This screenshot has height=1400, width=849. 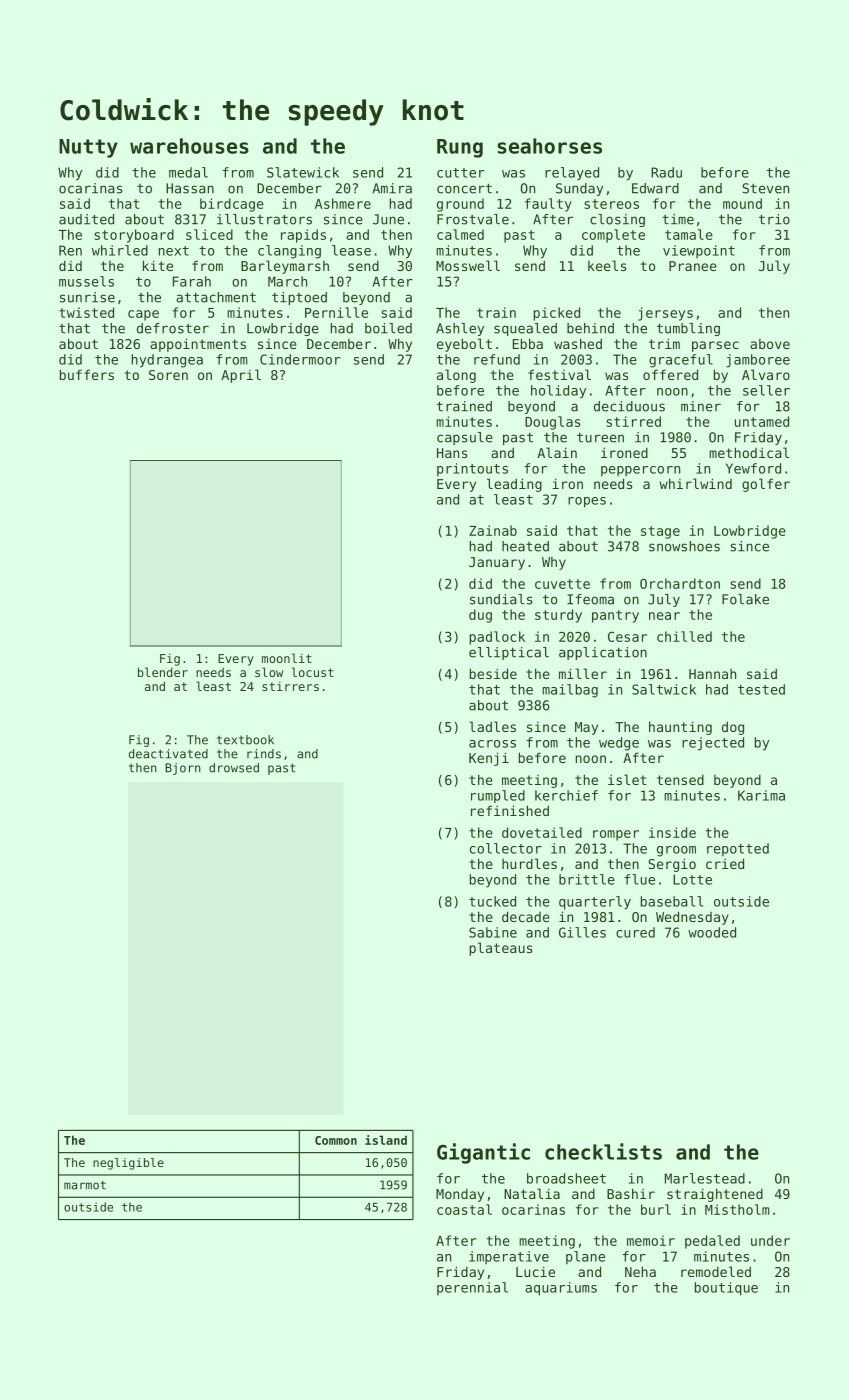 I want to click on Bjorn, so click(x=183, y=769).
